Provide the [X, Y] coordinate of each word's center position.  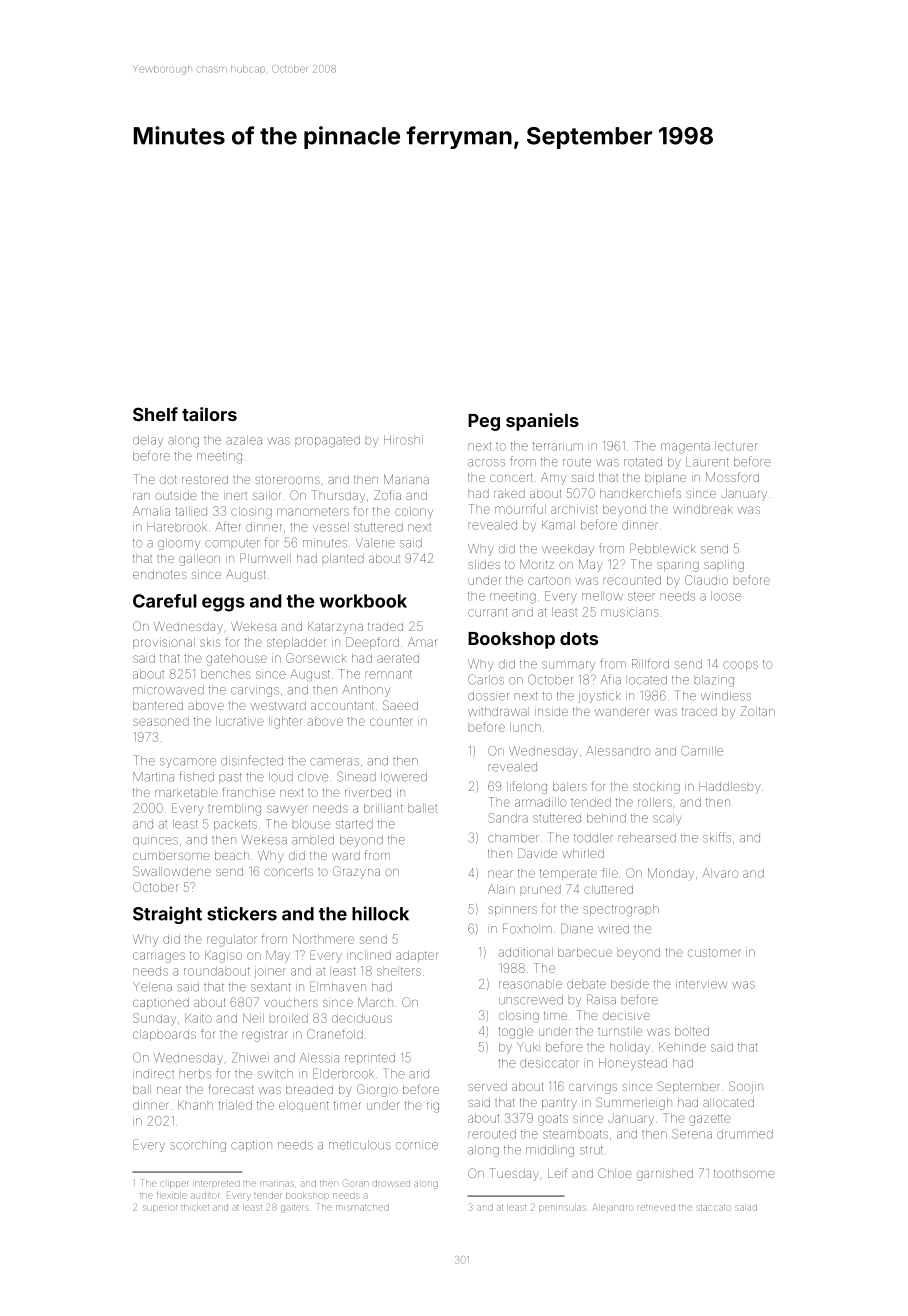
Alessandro [618, 751]
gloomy [179, 544]
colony [414, 513]
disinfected [252, 760]
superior [160, 1208]
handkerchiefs [640, 493]
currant [487, 612]
